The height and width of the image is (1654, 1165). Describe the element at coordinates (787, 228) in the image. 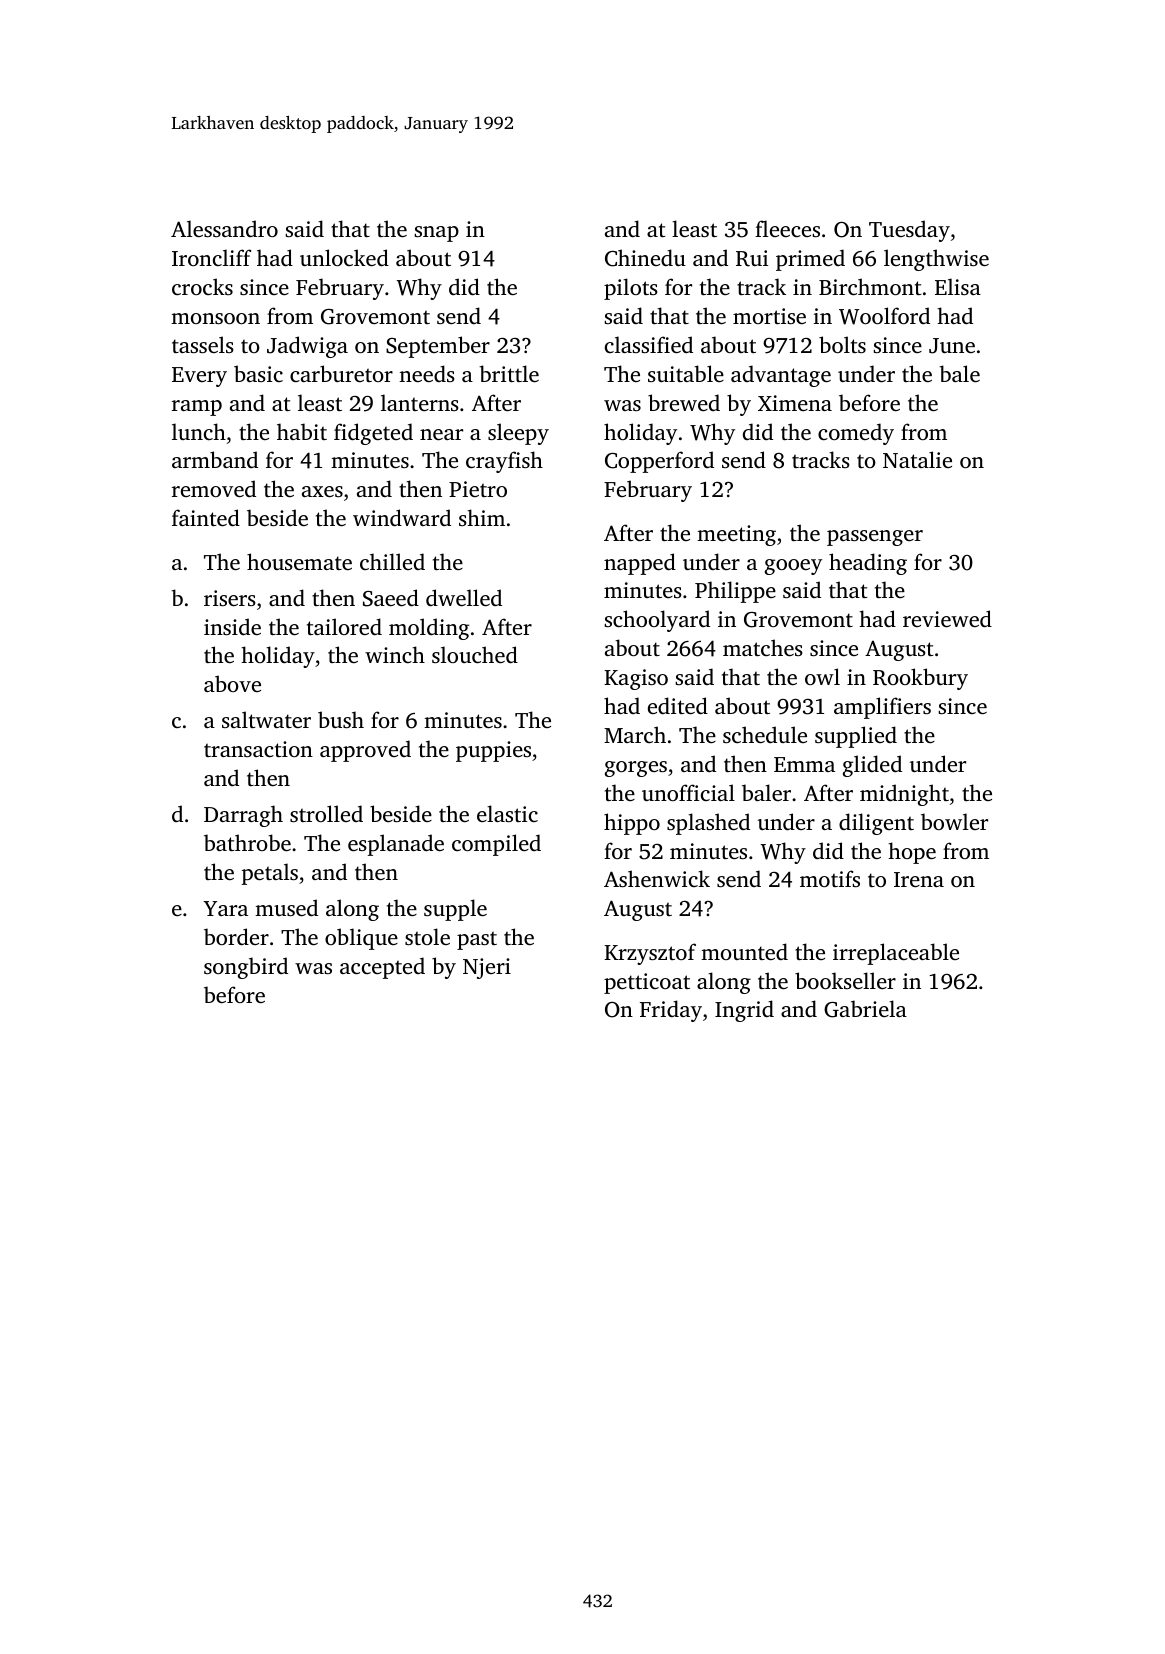

I see `fleeces` at that location.
